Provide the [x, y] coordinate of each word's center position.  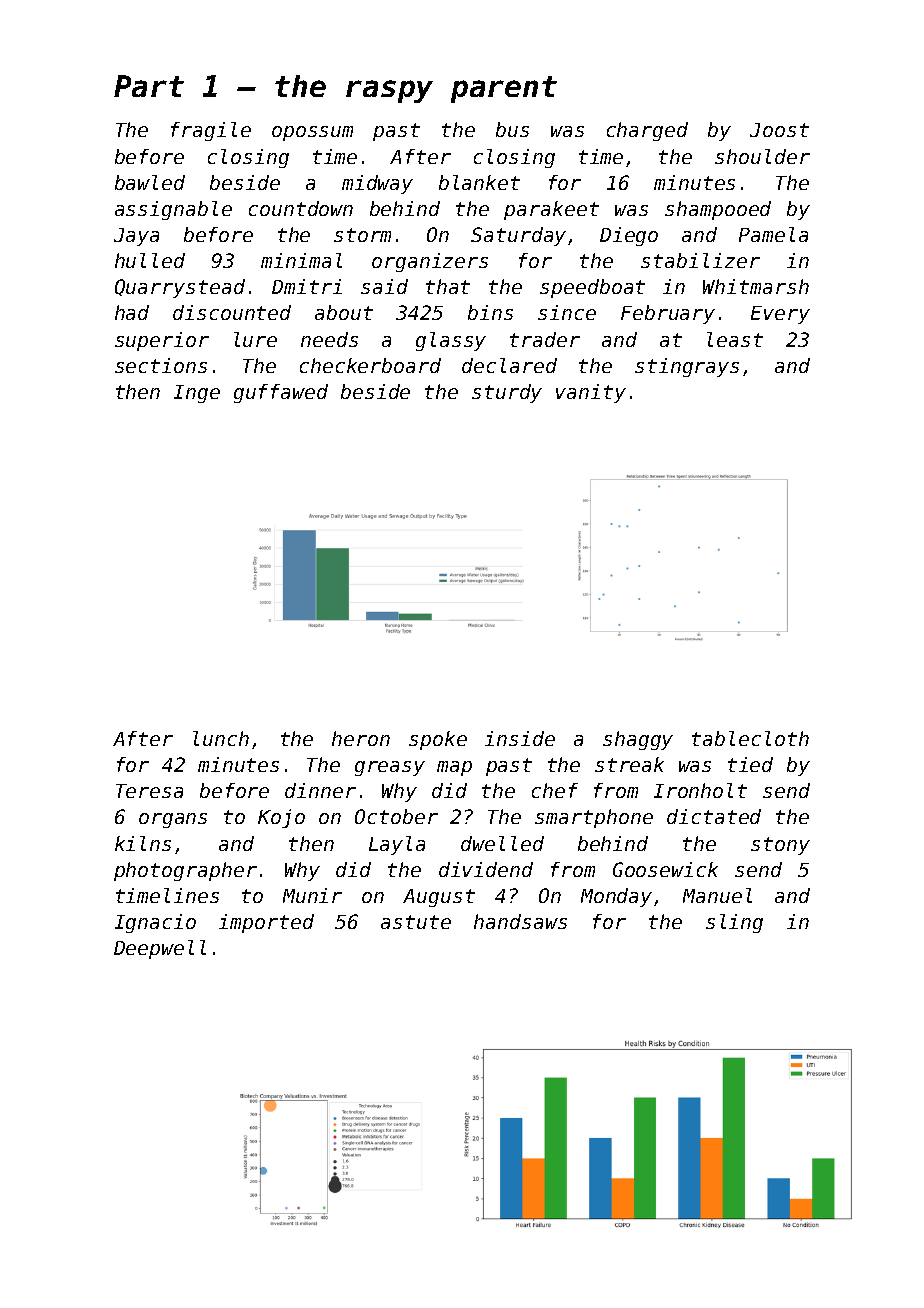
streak [629, 764]
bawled [150, 182]
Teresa [149, 791]
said [384, 286]
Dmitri [307, 286]
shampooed [718, 210]
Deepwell [160, 949]
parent [504, 89]
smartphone [594, 818]
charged [647, 131]
